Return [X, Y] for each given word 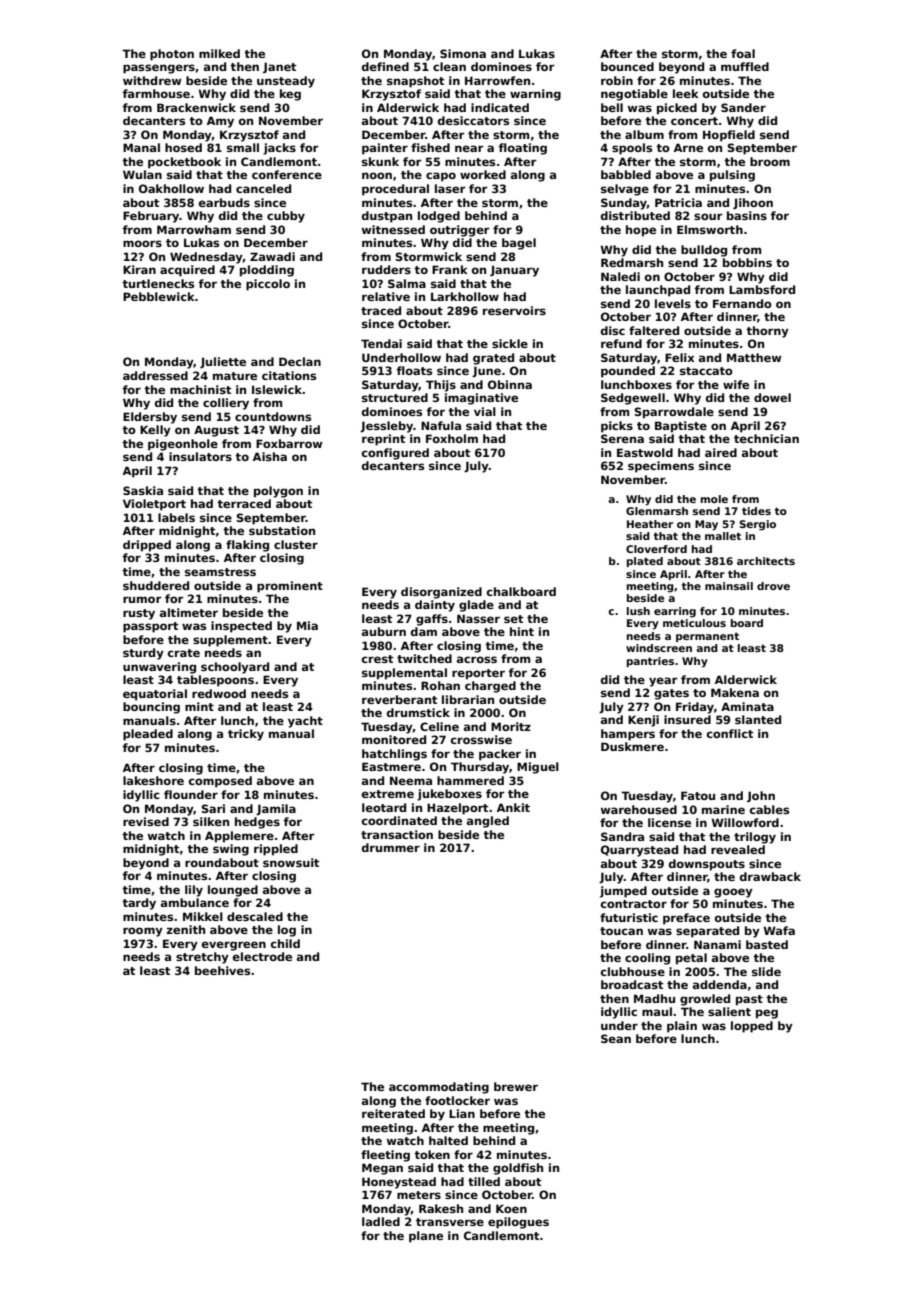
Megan [382, 1169]
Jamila [276, 810]
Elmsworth [710, 229]
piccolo [268, 285]
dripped [147, 546]
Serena [622, 438]
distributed [635, 215]
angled [488, 822]
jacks [279, 149]
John [761, 797]
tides [756, 511]
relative [386, 296]
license [669, 822]
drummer [391, 847]
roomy [143, 932]
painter [385, 149]
